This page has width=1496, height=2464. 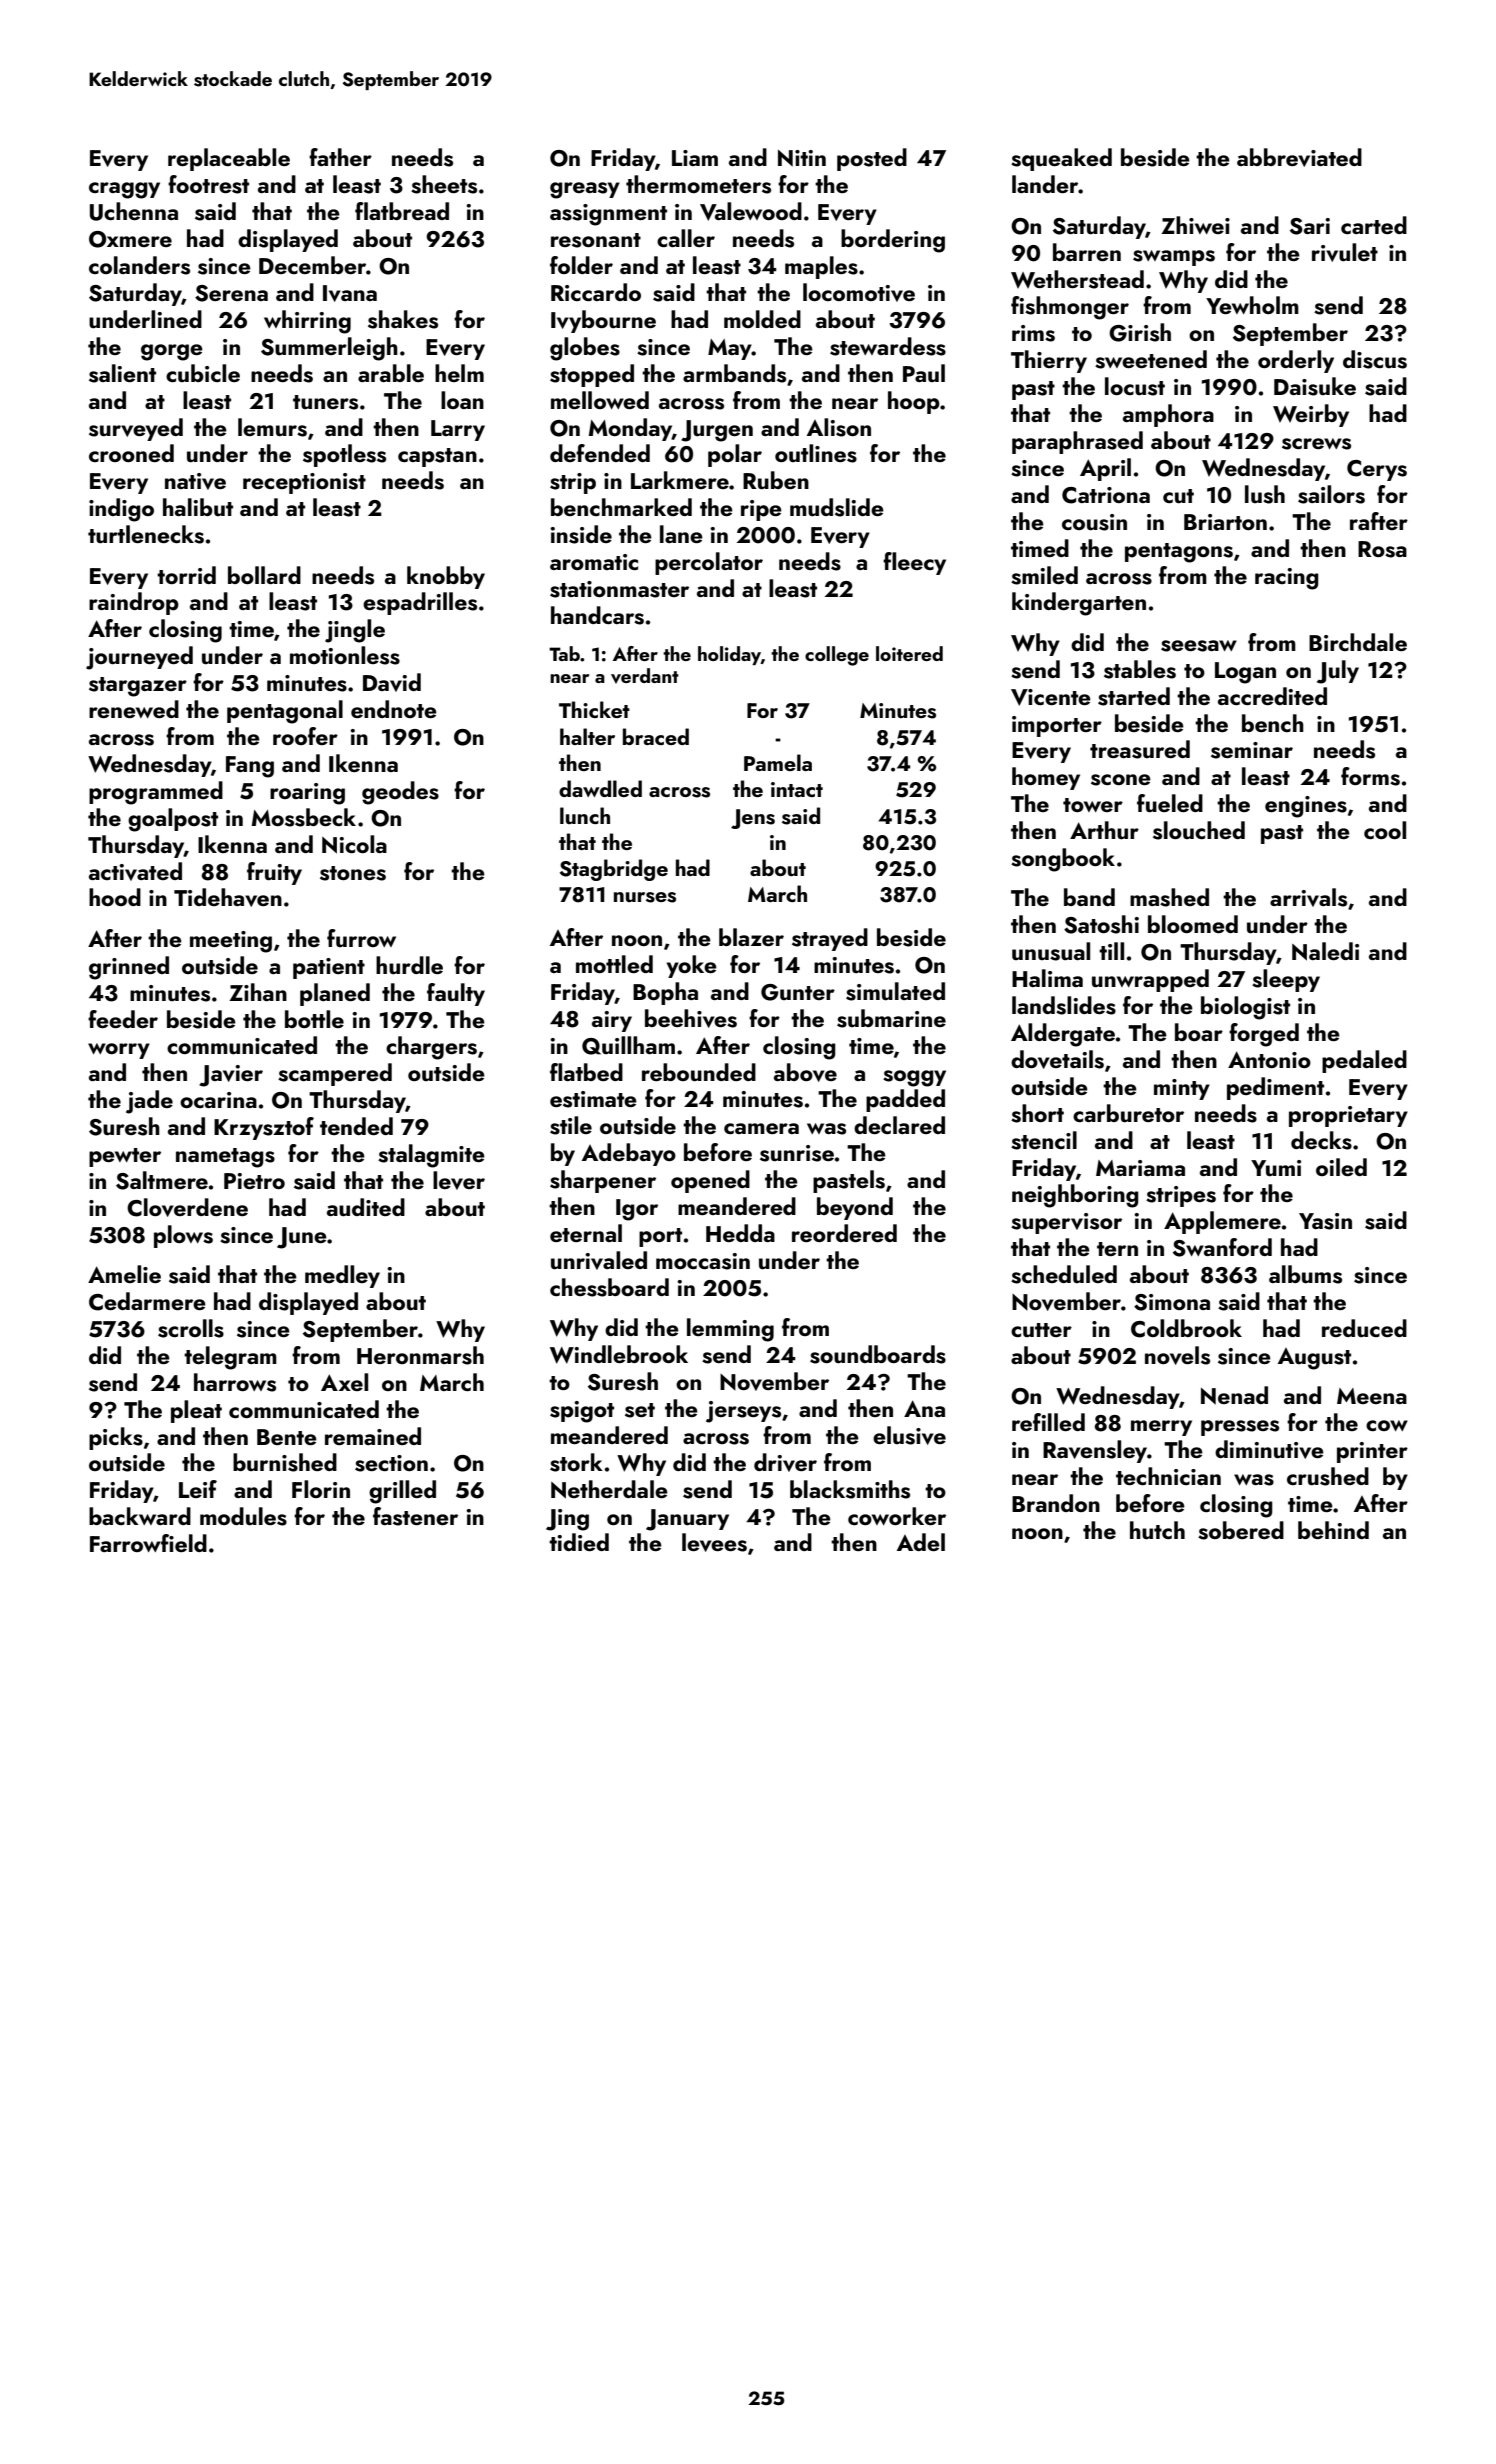 What do you see at coordinates (1169, 897) in the page?
I see `mashed` at bounding box center [1169, 897].
